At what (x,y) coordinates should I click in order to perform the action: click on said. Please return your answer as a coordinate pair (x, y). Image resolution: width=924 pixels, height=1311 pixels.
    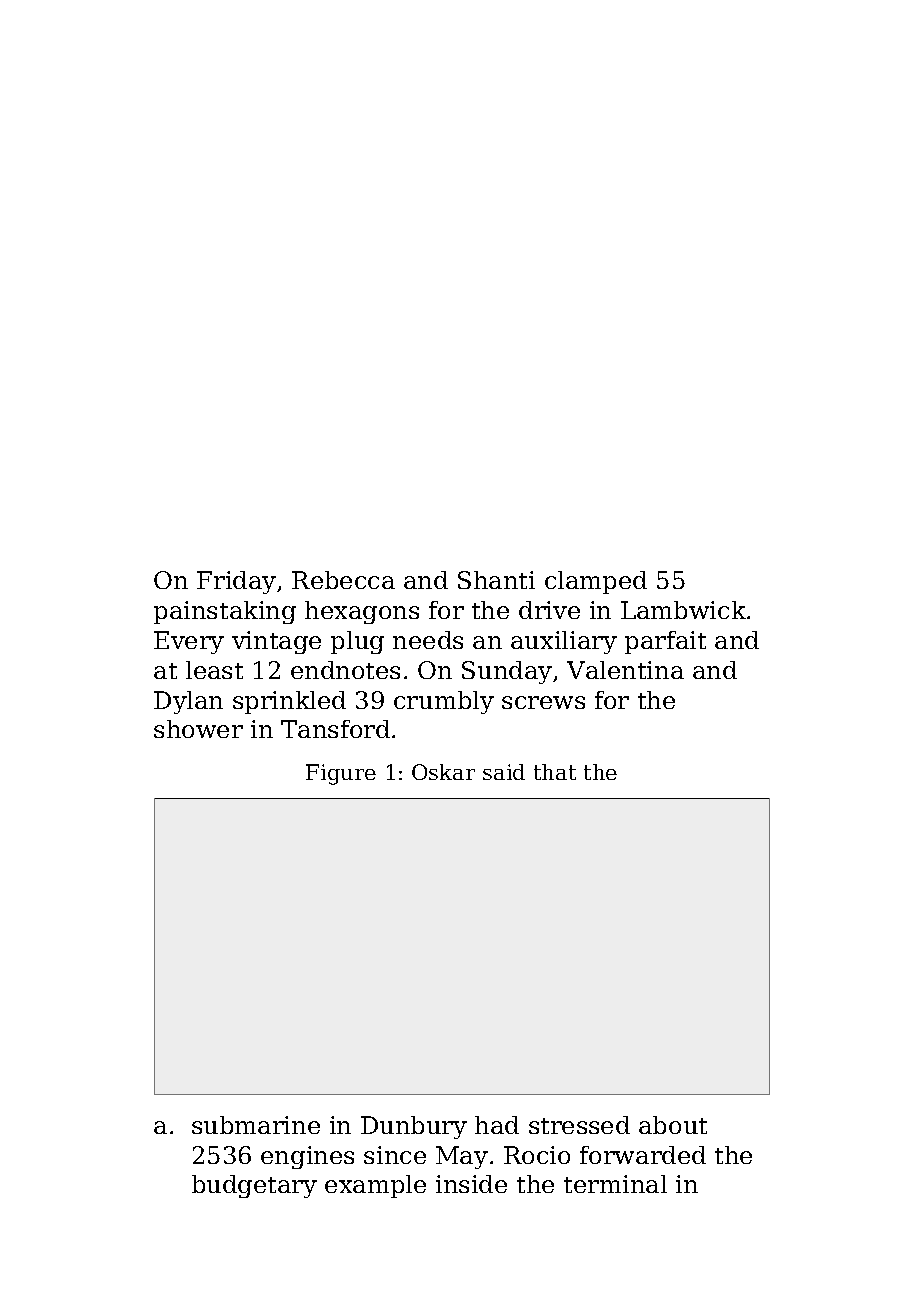
    Looking at the image, I should click on (504, 772).
